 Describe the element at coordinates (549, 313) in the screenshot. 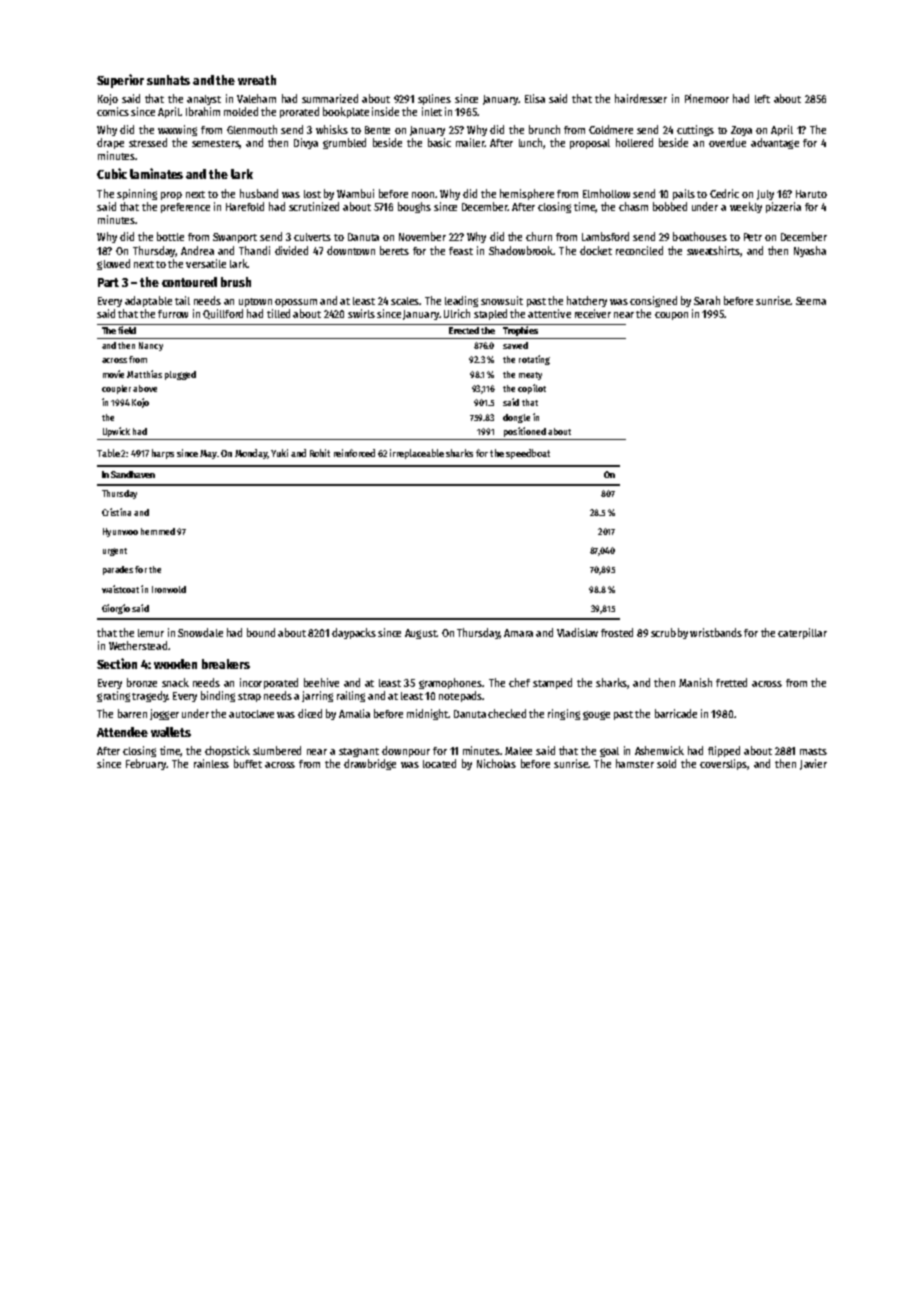

I see `attentive` at that location.
